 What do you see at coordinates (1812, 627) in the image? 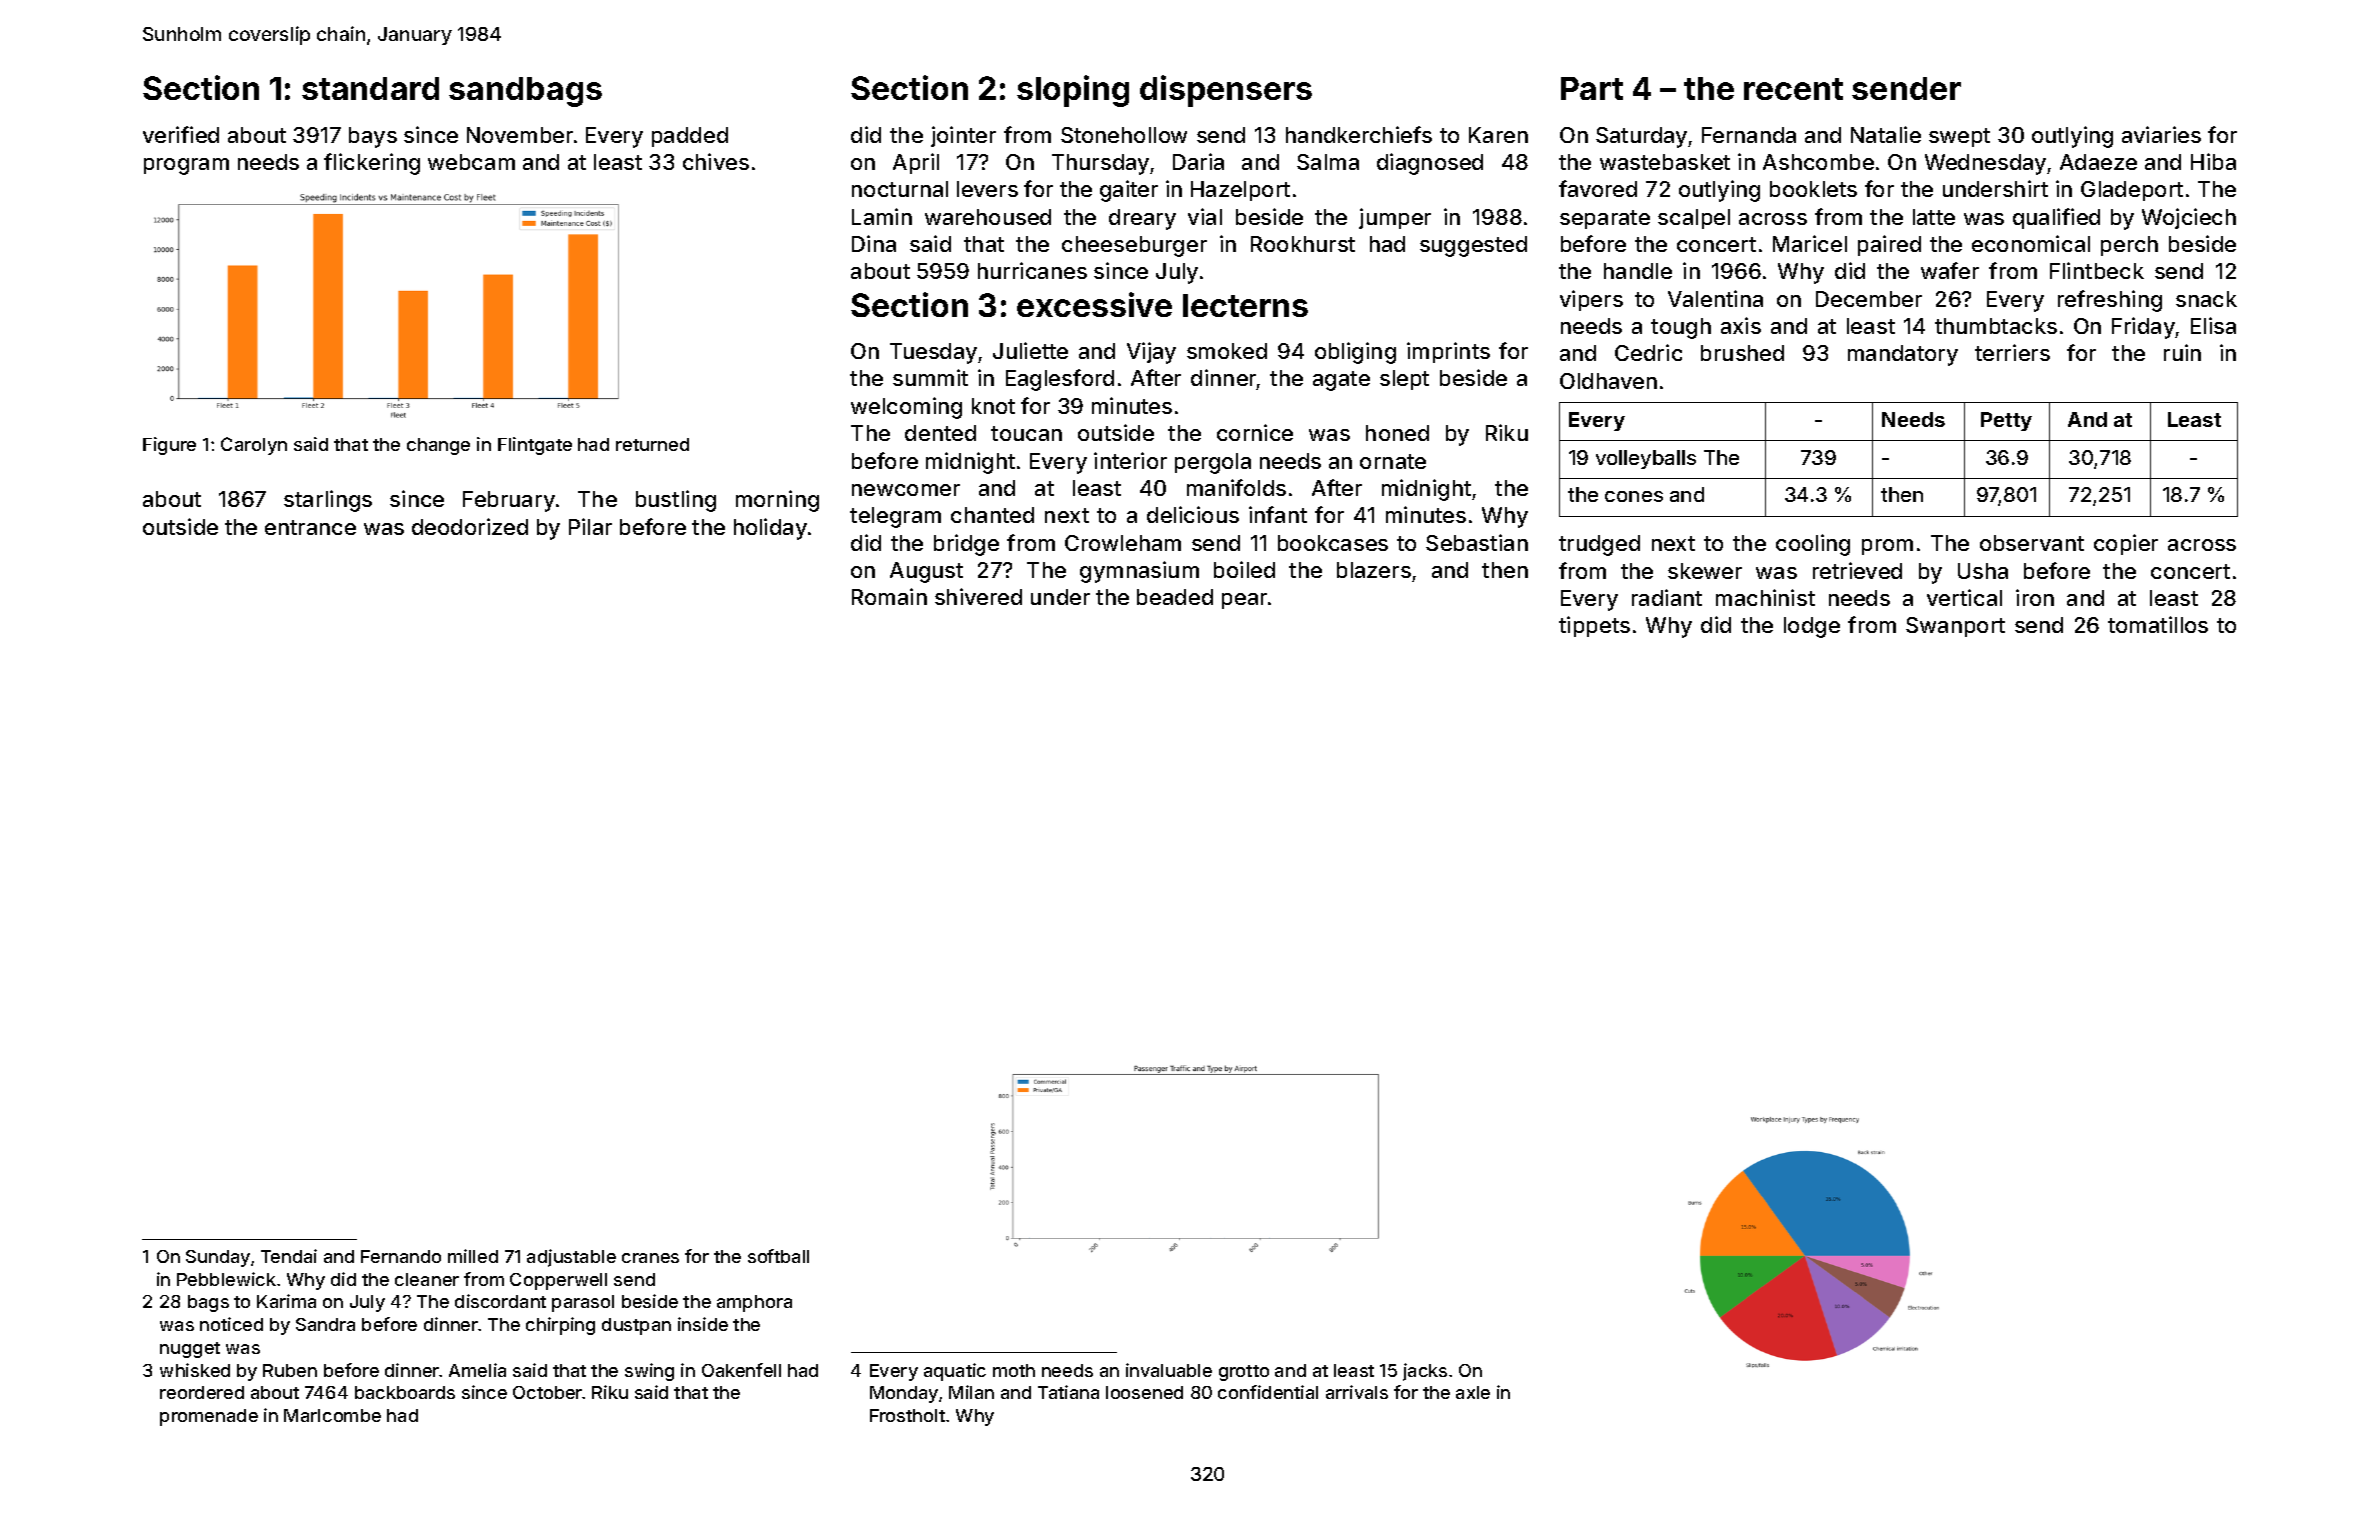
I see `lodge` at bounding box center [1812, 627].
